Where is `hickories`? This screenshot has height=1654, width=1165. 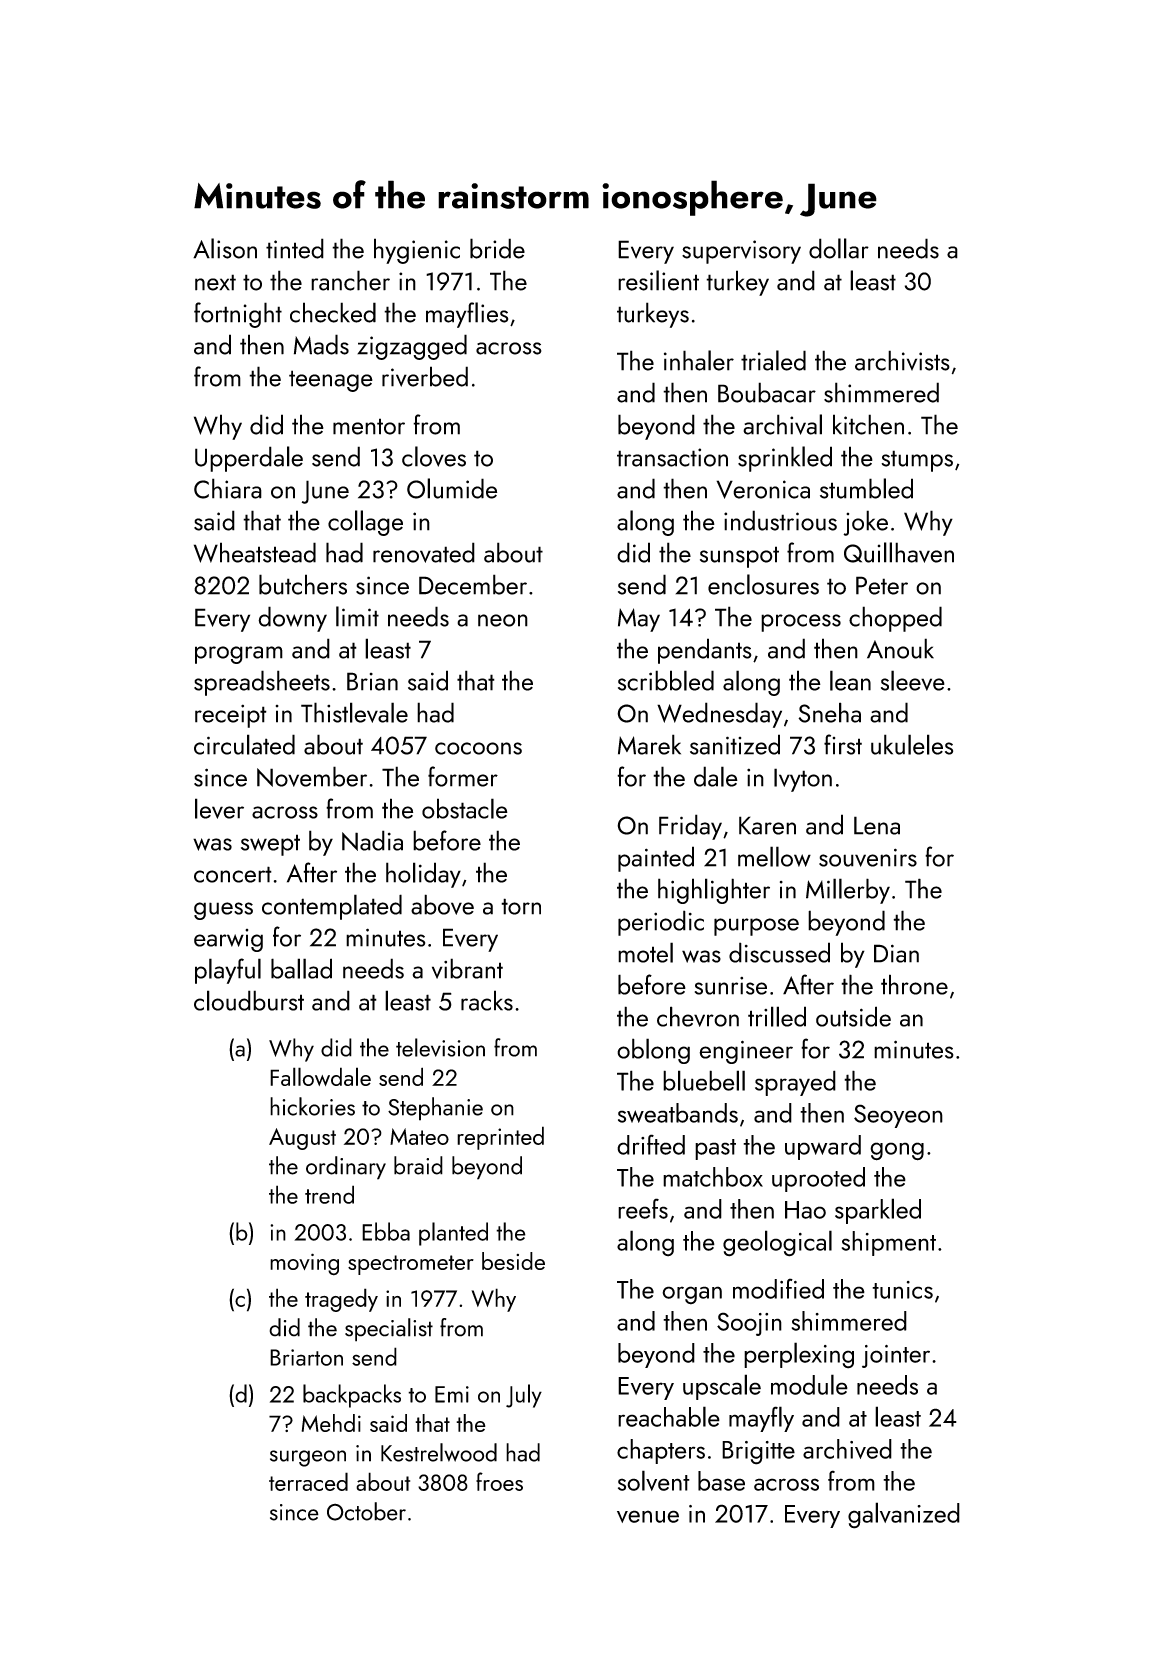
hickories is located at coordinates (312, 1106).
